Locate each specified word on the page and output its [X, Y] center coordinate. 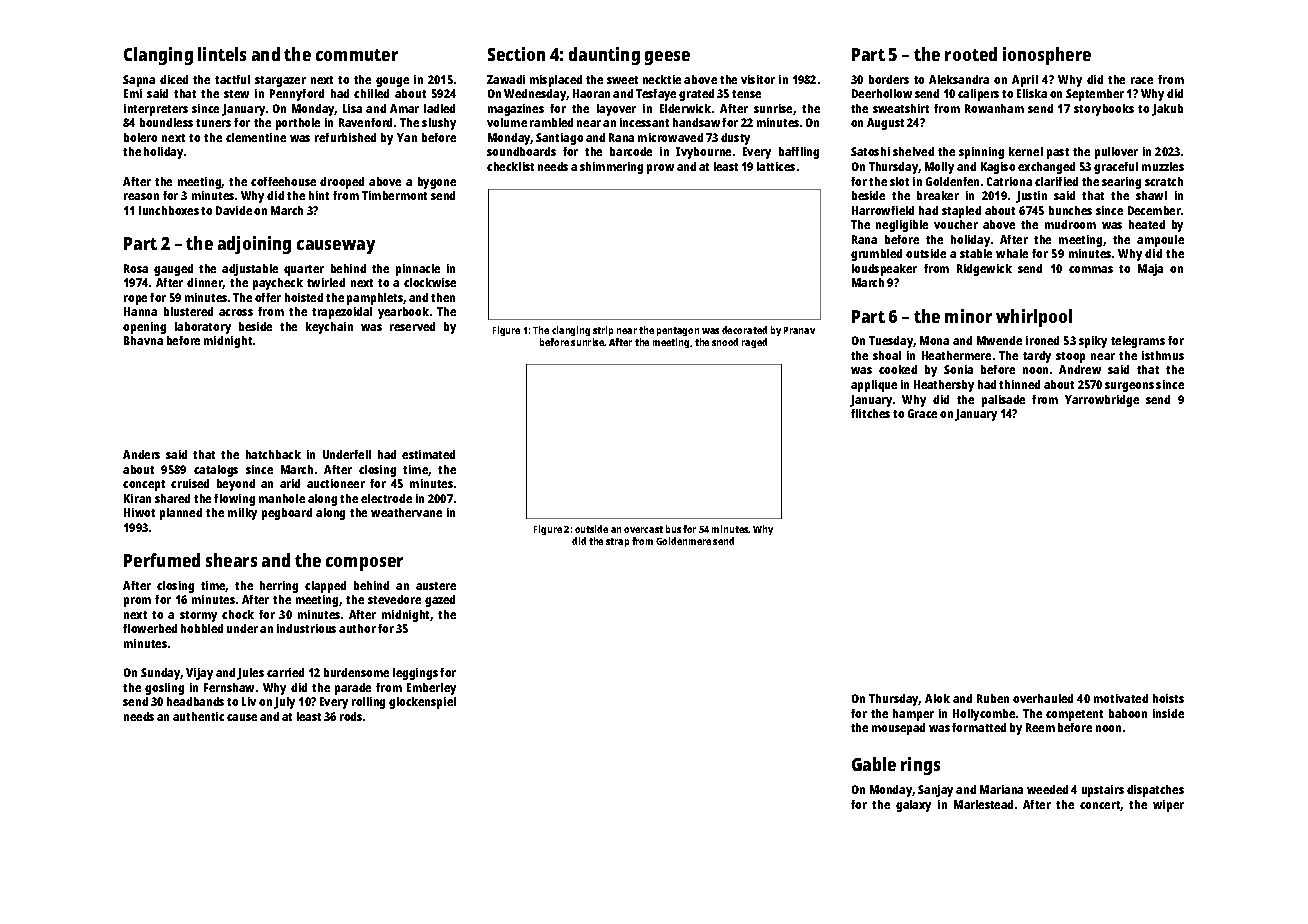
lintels [222, 54]
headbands [195, 701]
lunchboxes [169, 210]
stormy [198, 616]
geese [667, 58]
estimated [428, 454]
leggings [415, 674]
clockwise [430, 282]
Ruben [993, 698]
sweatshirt [901, 108]
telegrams [1138, 342]
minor [968, 316]
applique [874, 386]
